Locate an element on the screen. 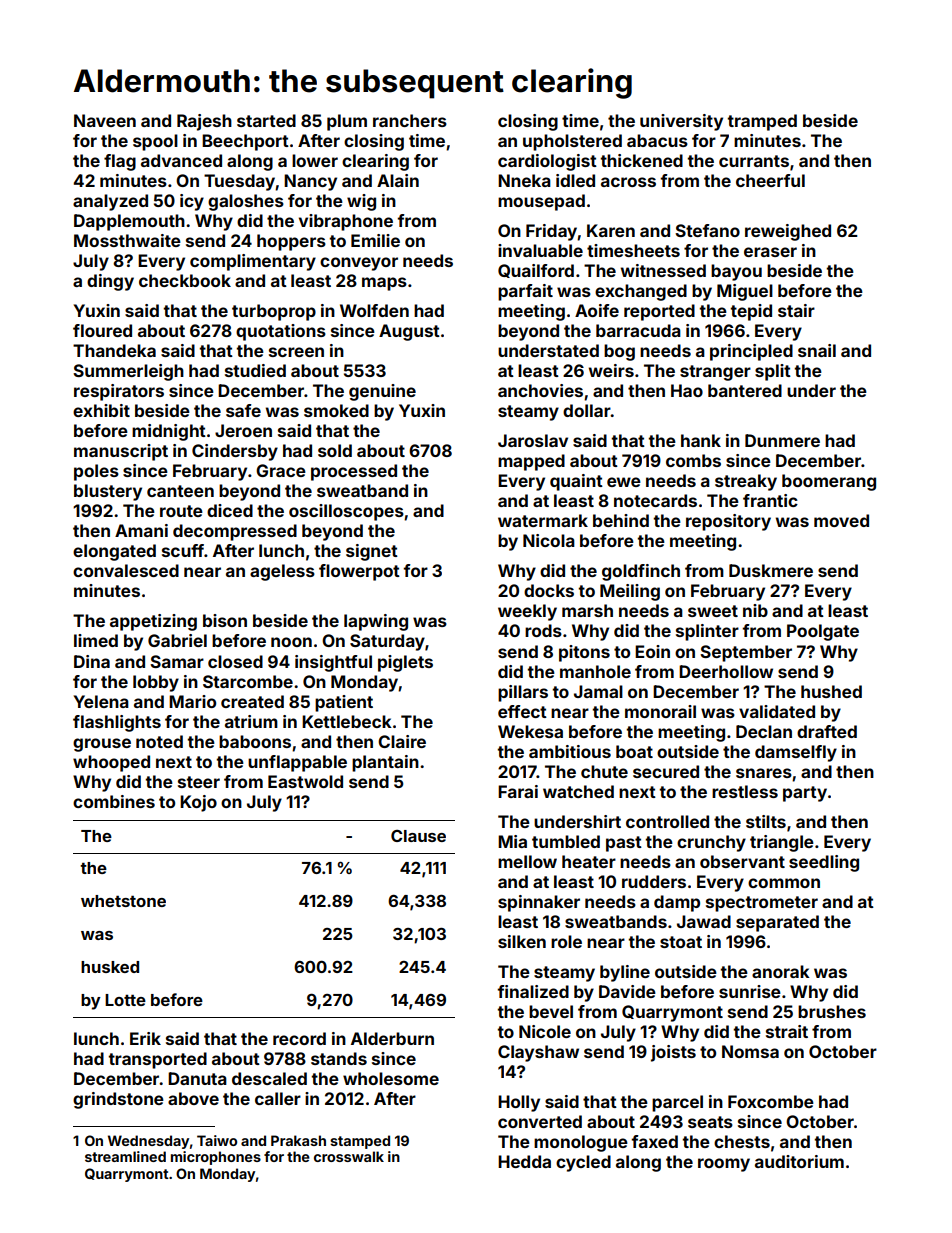 The width and height of the screenshot is (952, 1233). Naveen is located at coordinates (105, 120).
